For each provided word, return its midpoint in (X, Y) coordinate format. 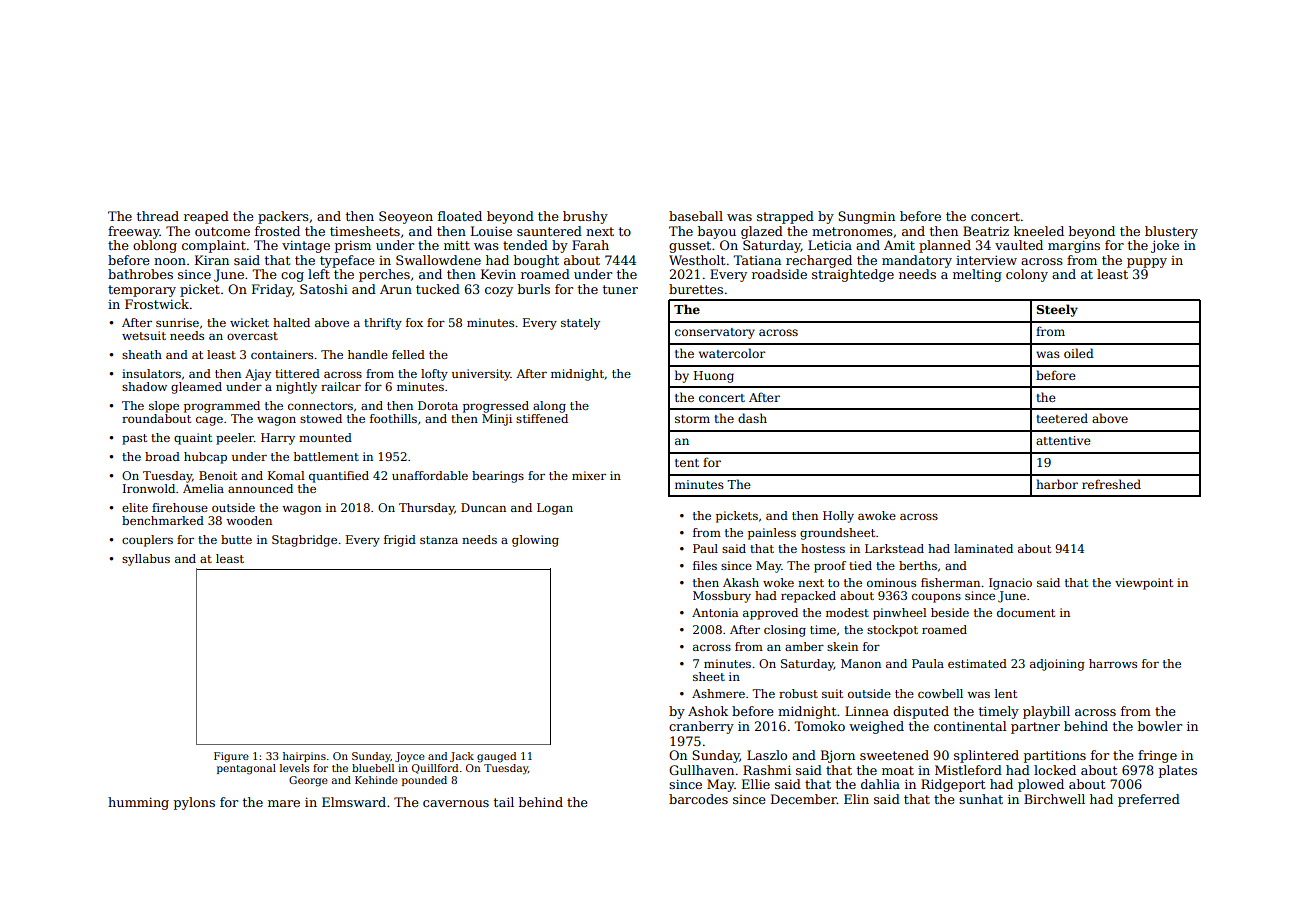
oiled (1079, 353)
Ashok (708, 711)
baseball (696, 216)
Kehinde (376, 780)
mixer (589, 475)
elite (135, 507)
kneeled (1039, 231)
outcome (222, 231)
